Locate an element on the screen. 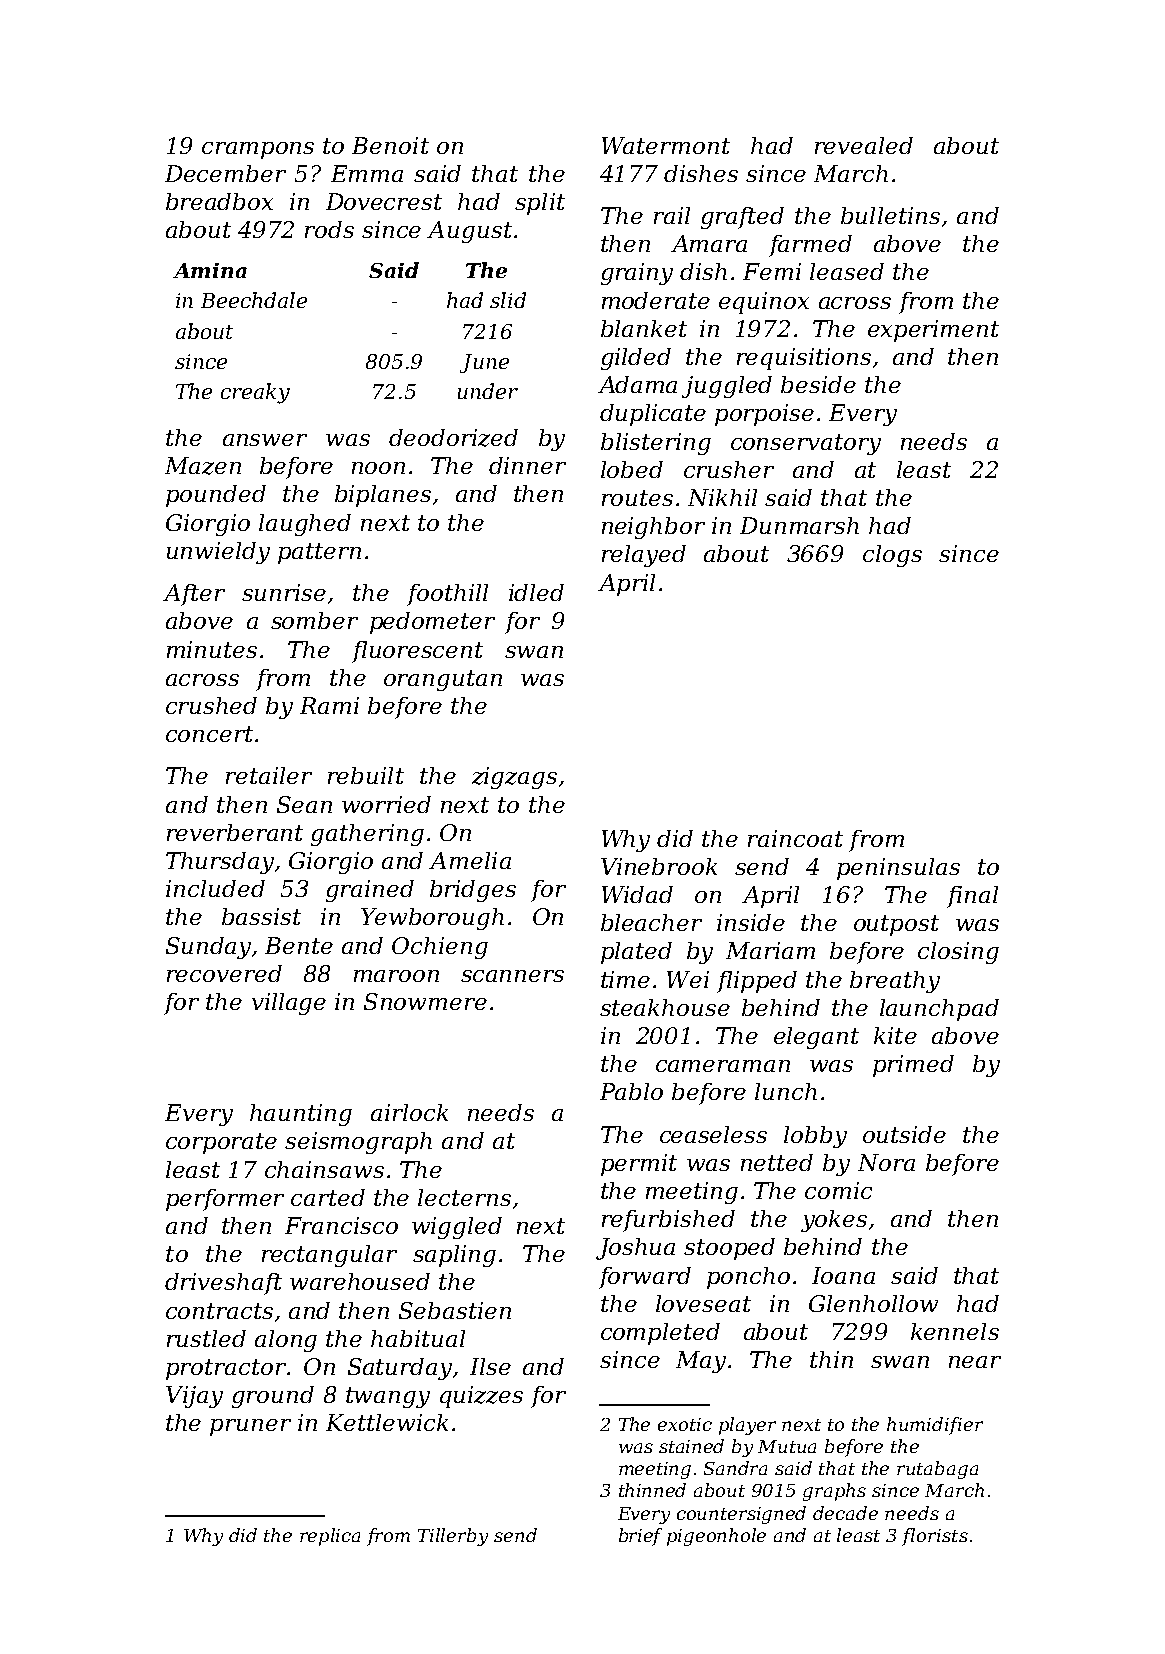 The width and height of the screenshot is (1165, 1654). Beechdale is located at coordinates (254, 300).
